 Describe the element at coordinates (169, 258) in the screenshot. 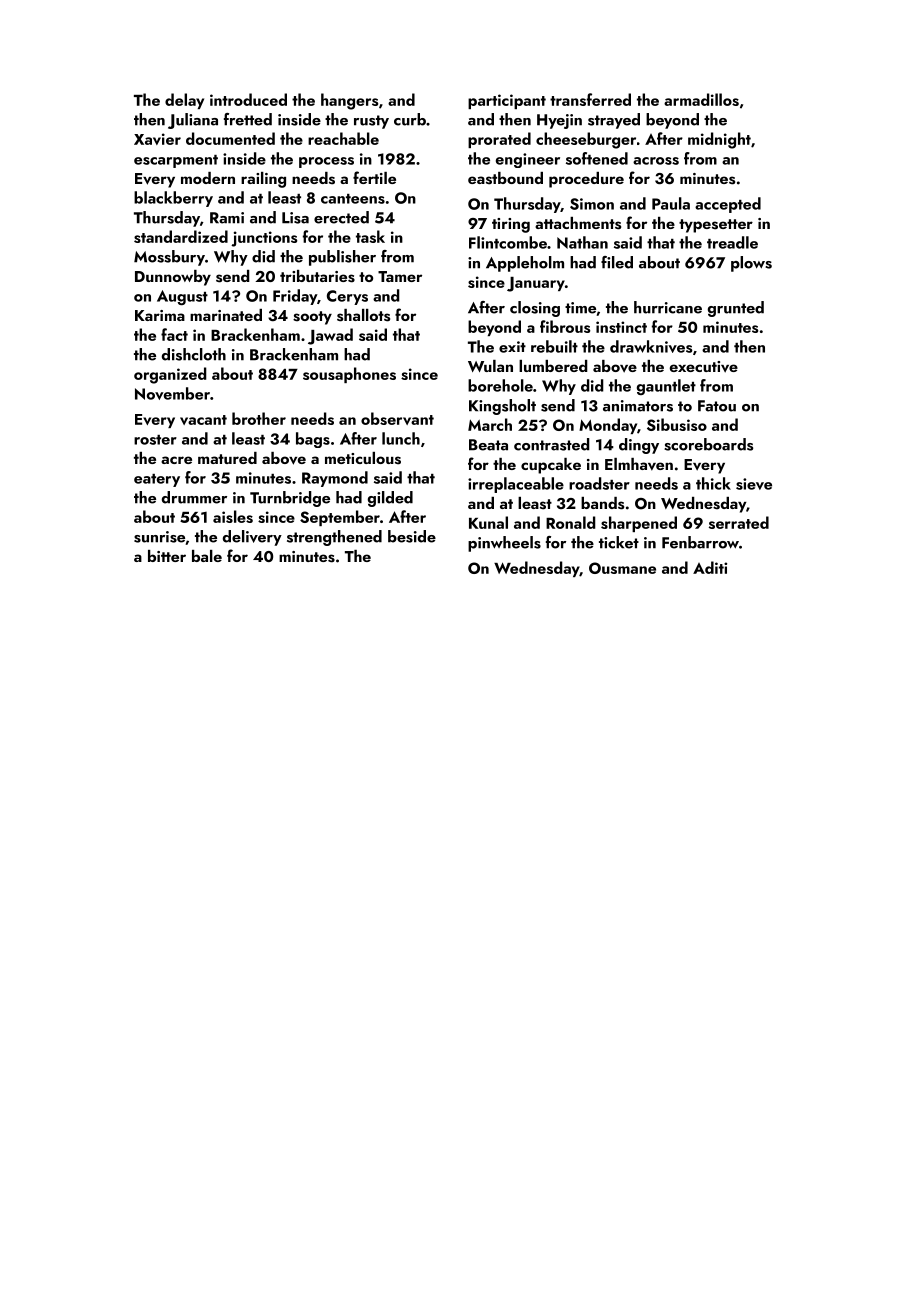

I see `Mossbury` at that location.
